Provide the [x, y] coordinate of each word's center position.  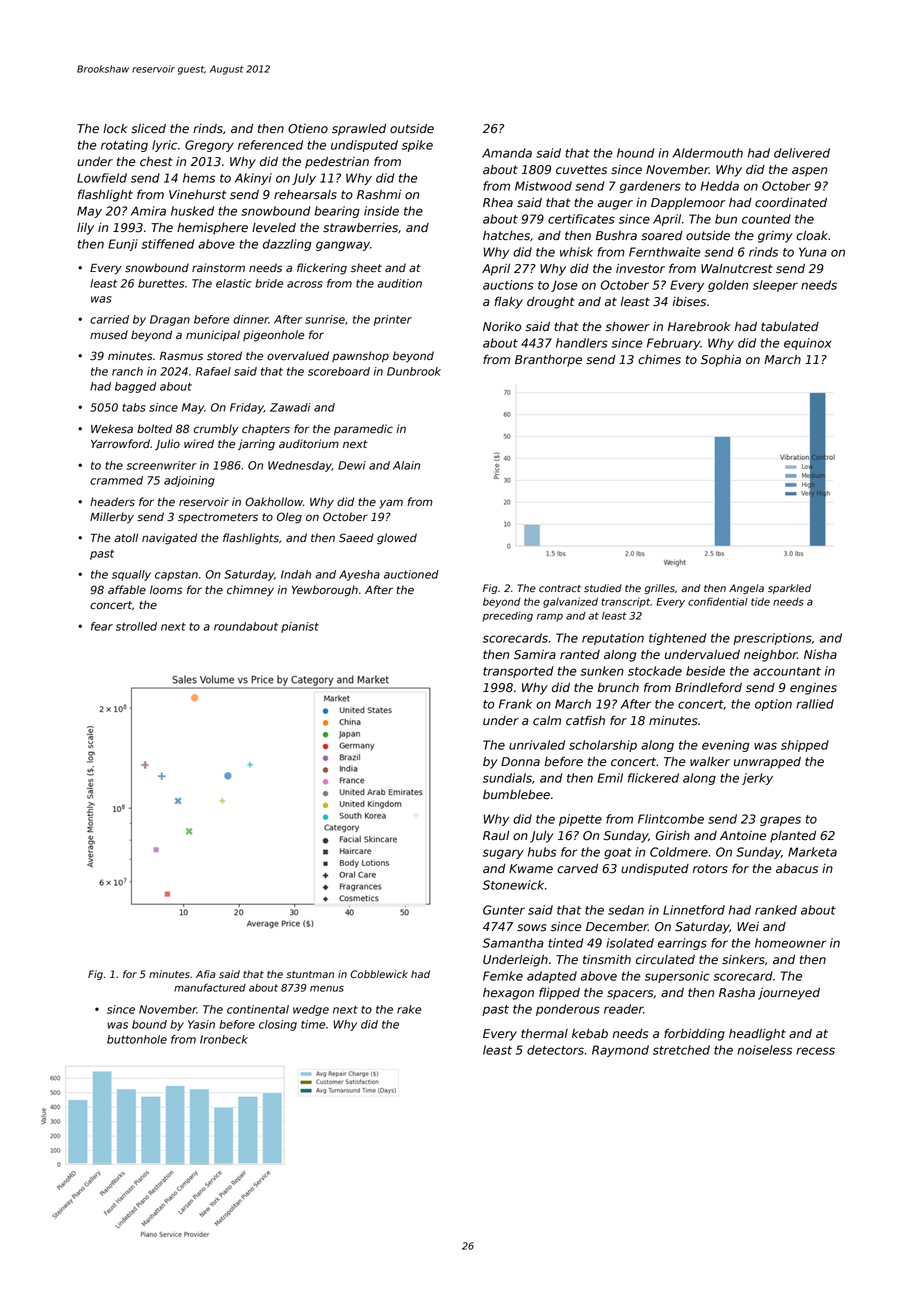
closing [278, 1025]
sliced [148, 129]
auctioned [411, 574]
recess [815, 1051]
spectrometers [218, 518]
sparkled [789, 589]
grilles [660, 589]
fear [102, 626]
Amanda [507, 153]
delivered [802, 153]
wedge [311, 1010]
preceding [507, 617]
